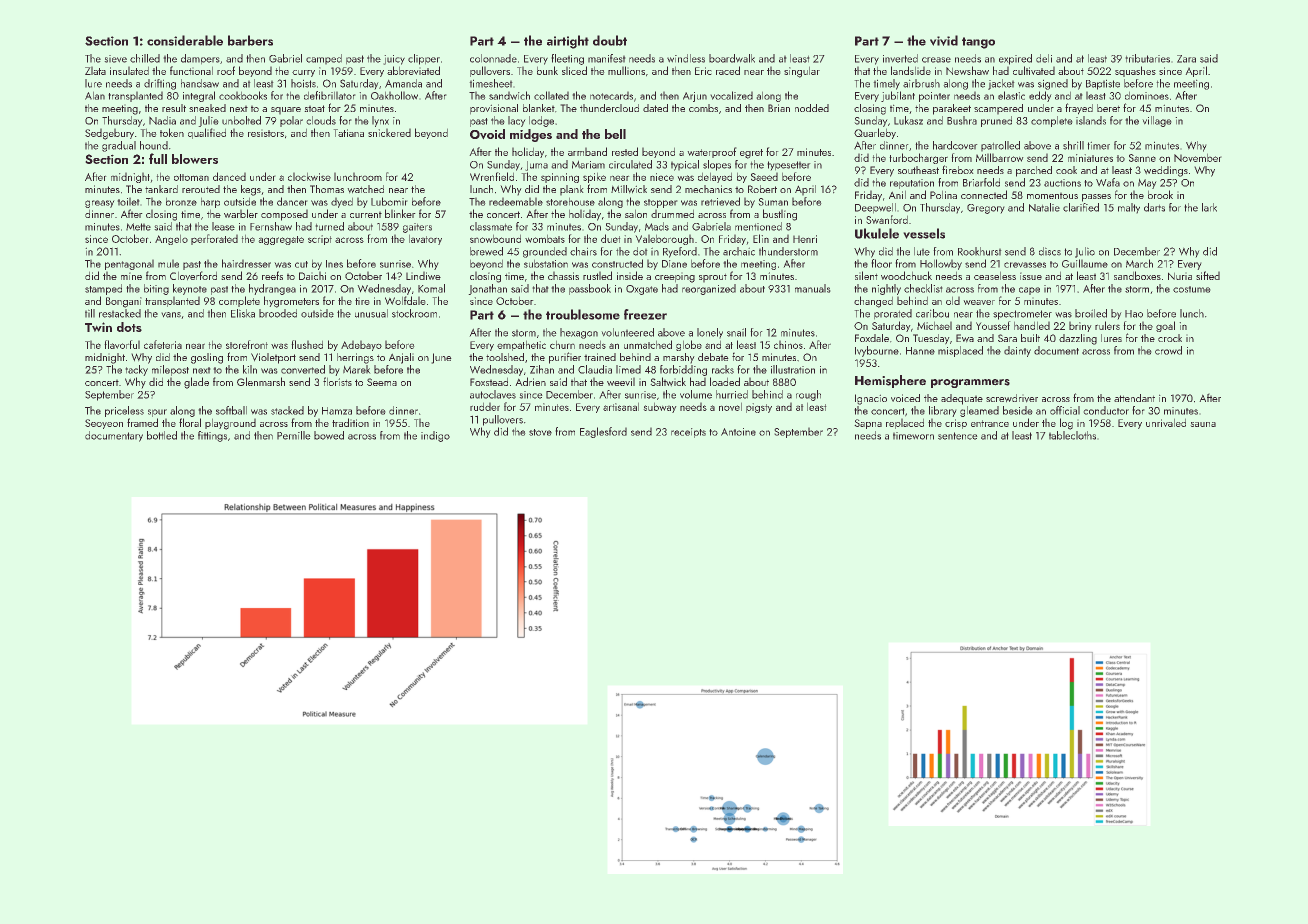 This document has width=1308, height=924. What do you see at coordinates (571, 190) in the document?
I see `plank` at bounding box center [571, 190].
